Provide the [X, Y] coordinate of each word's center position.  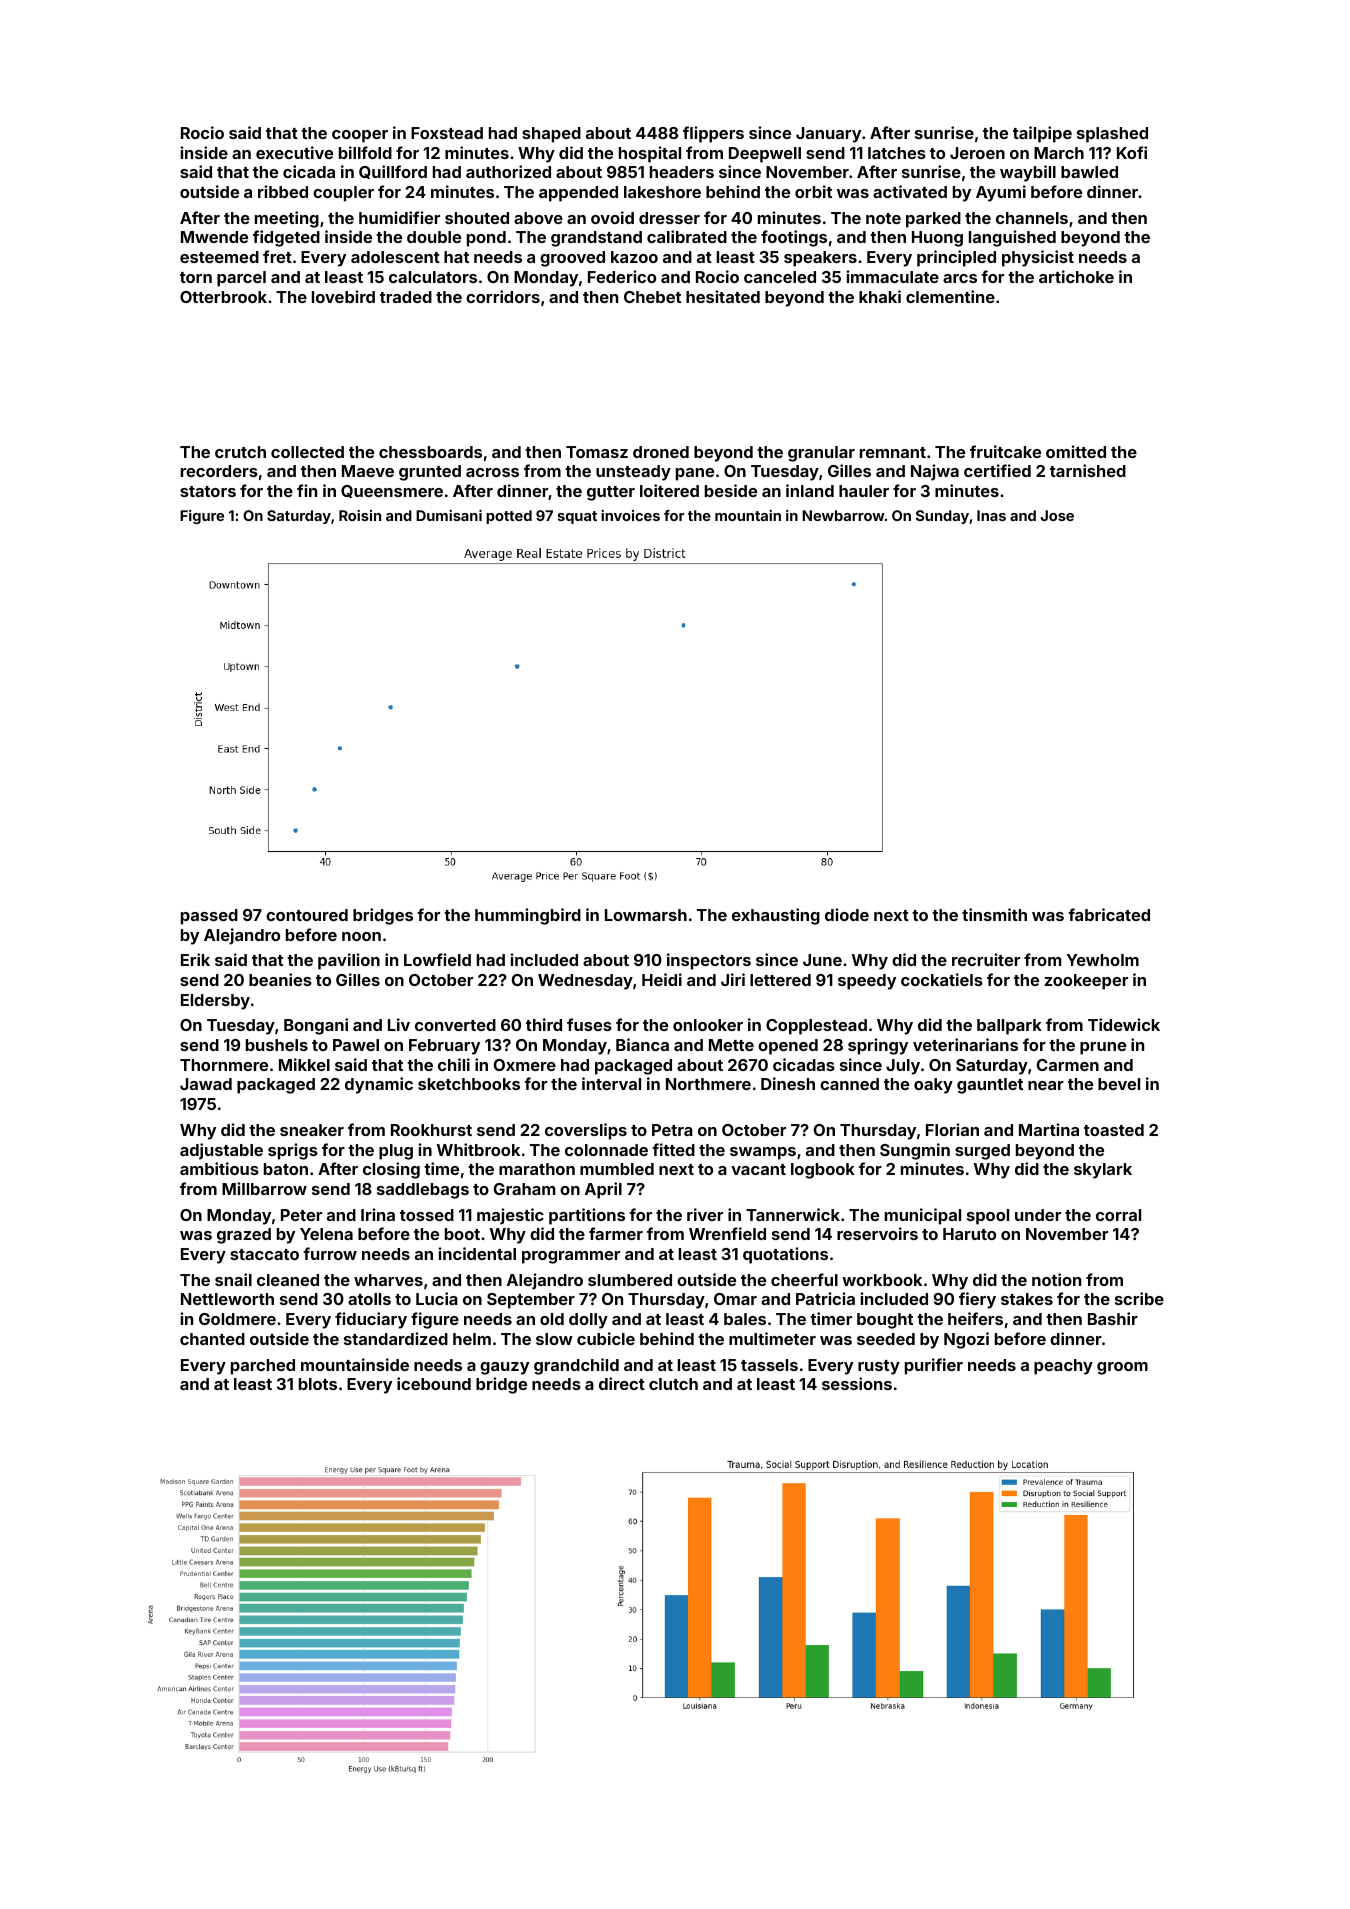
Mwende [214, 237]
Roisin [360, 515]
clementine [950, 296]
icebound [434, 1383]
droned [661, 452]
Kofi [1132, 152]
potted [509, 517]
